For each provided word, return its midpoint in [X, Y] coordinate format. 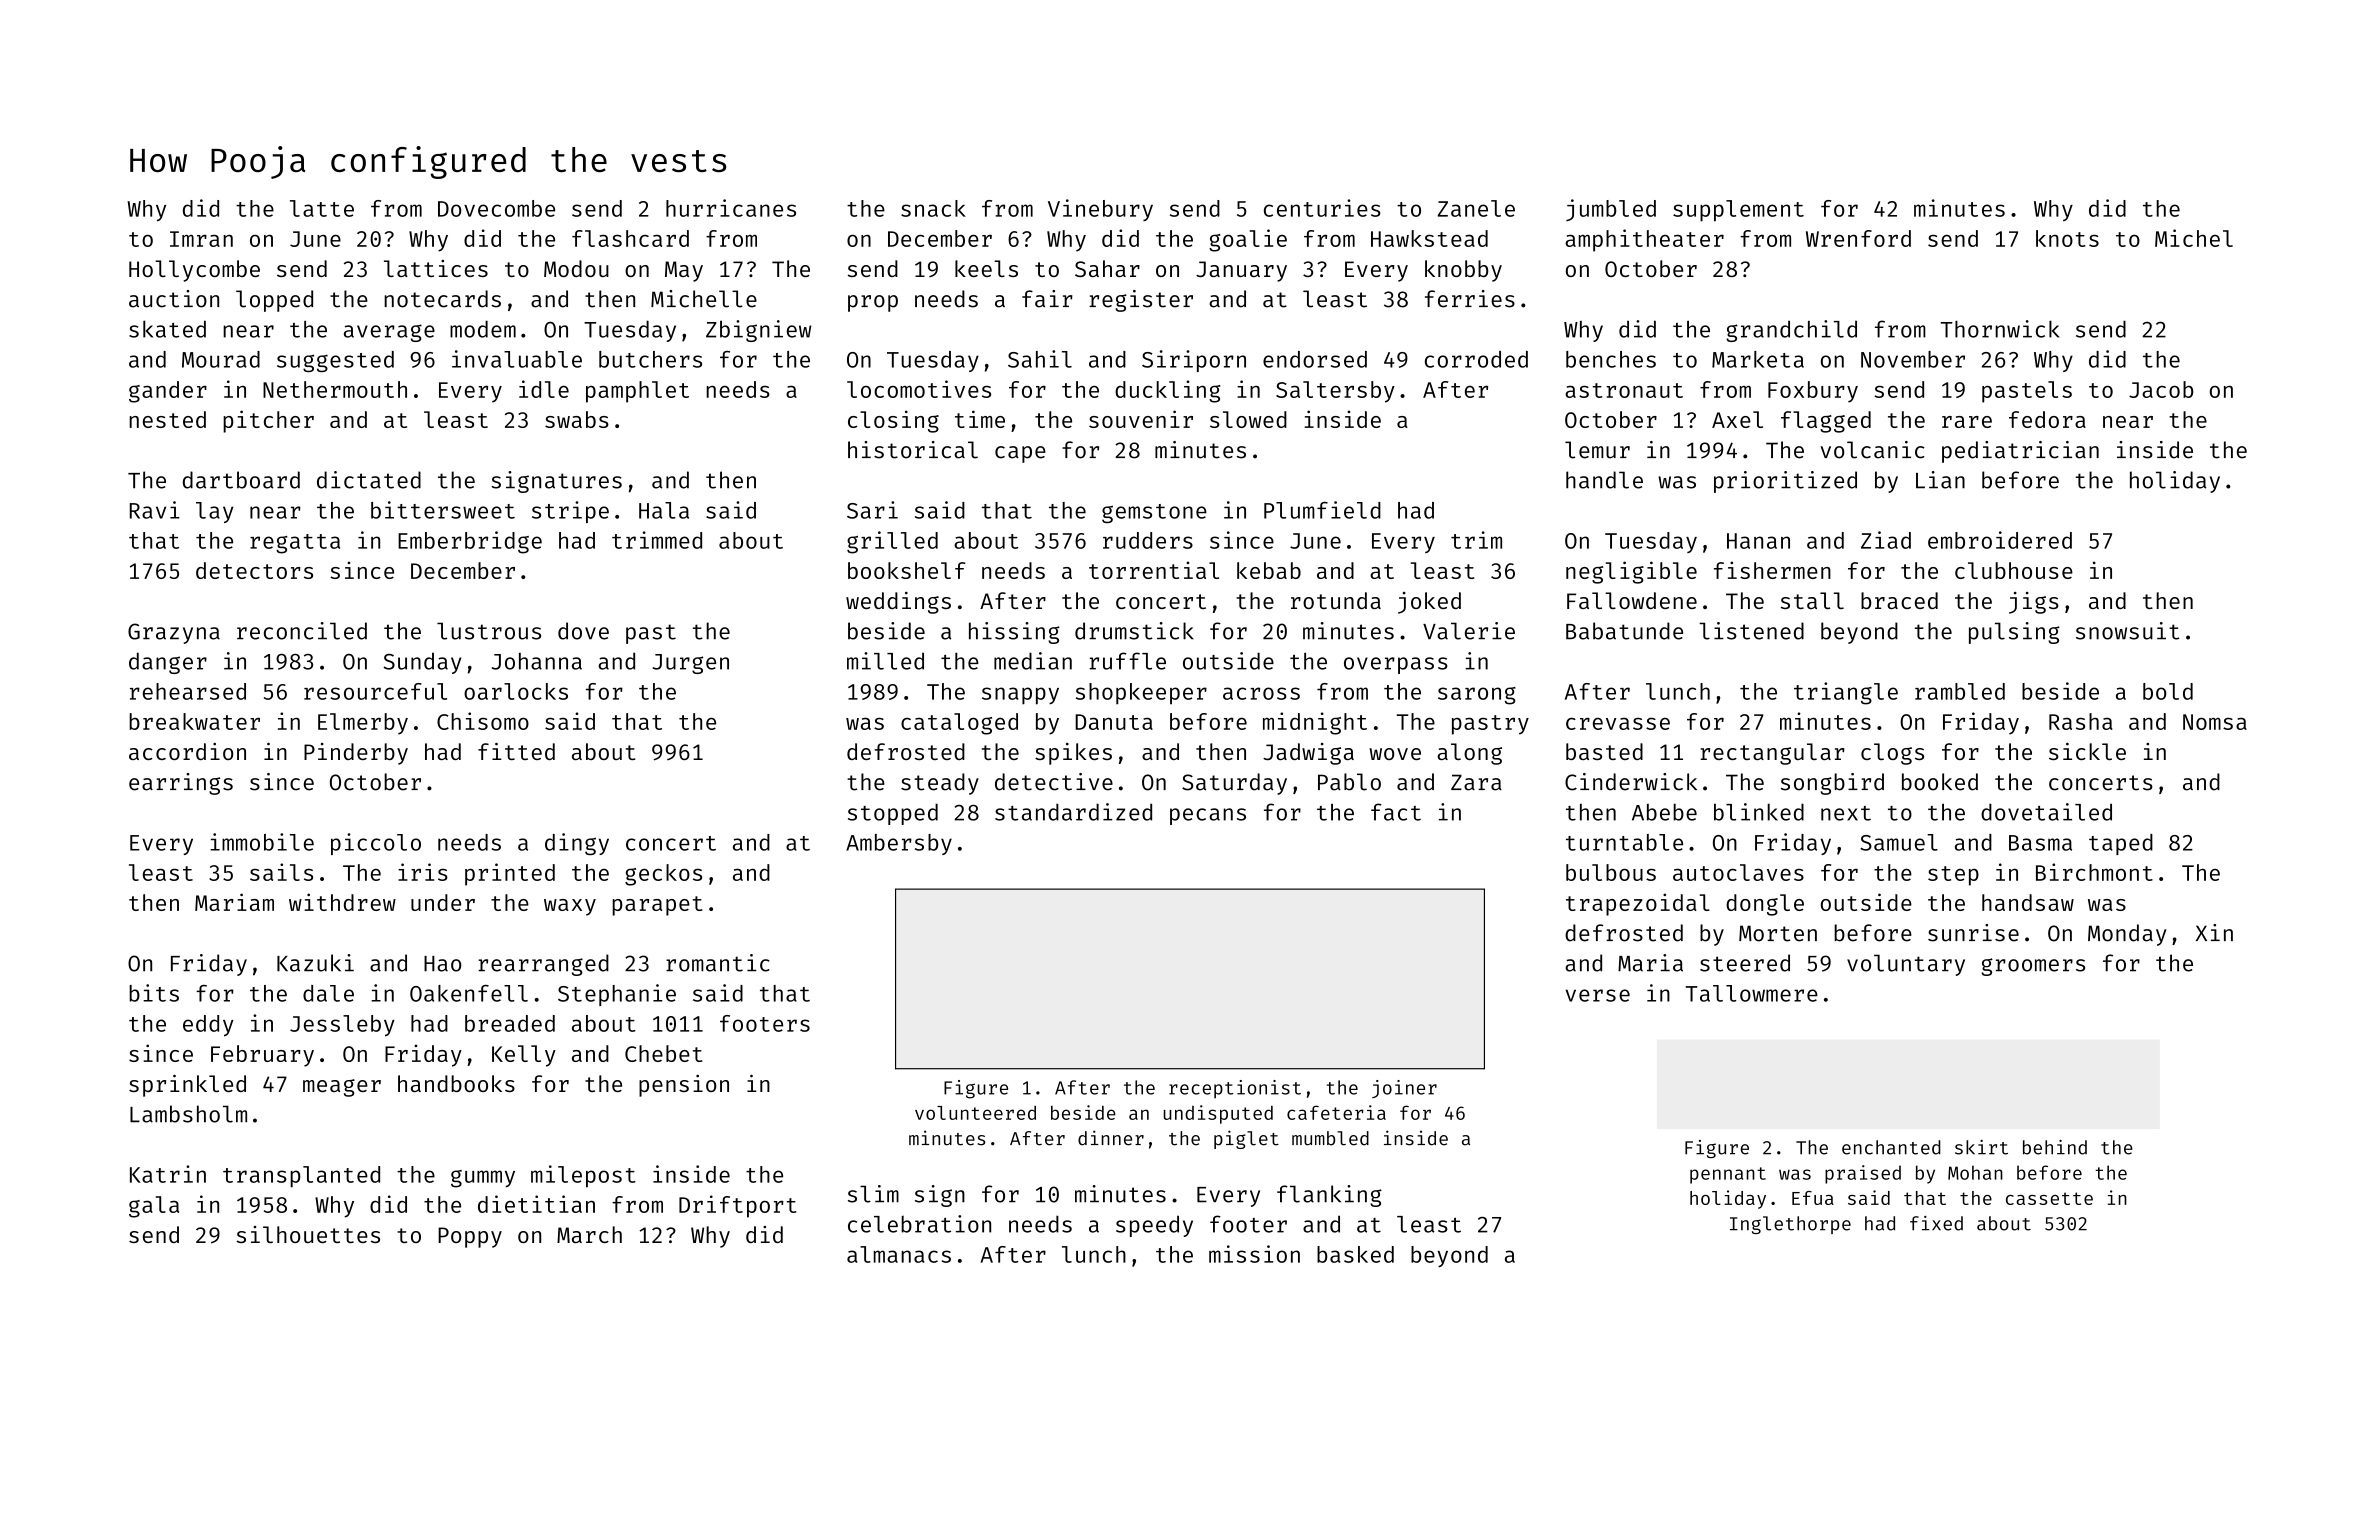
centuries [1322, 208]
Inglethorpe [1790, 1225]
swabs [577, 419]
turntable [1624, 842]
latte [322, 208]
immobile [262, 842]
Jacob [2161, 389]
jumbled [1611, 210]
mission [1254, 1254]
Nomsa [2215, 722]
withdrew [342, 902]
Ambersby [899, 844]
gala [154, 1207]
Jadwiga [1308, 754]
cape [1020, 454]
